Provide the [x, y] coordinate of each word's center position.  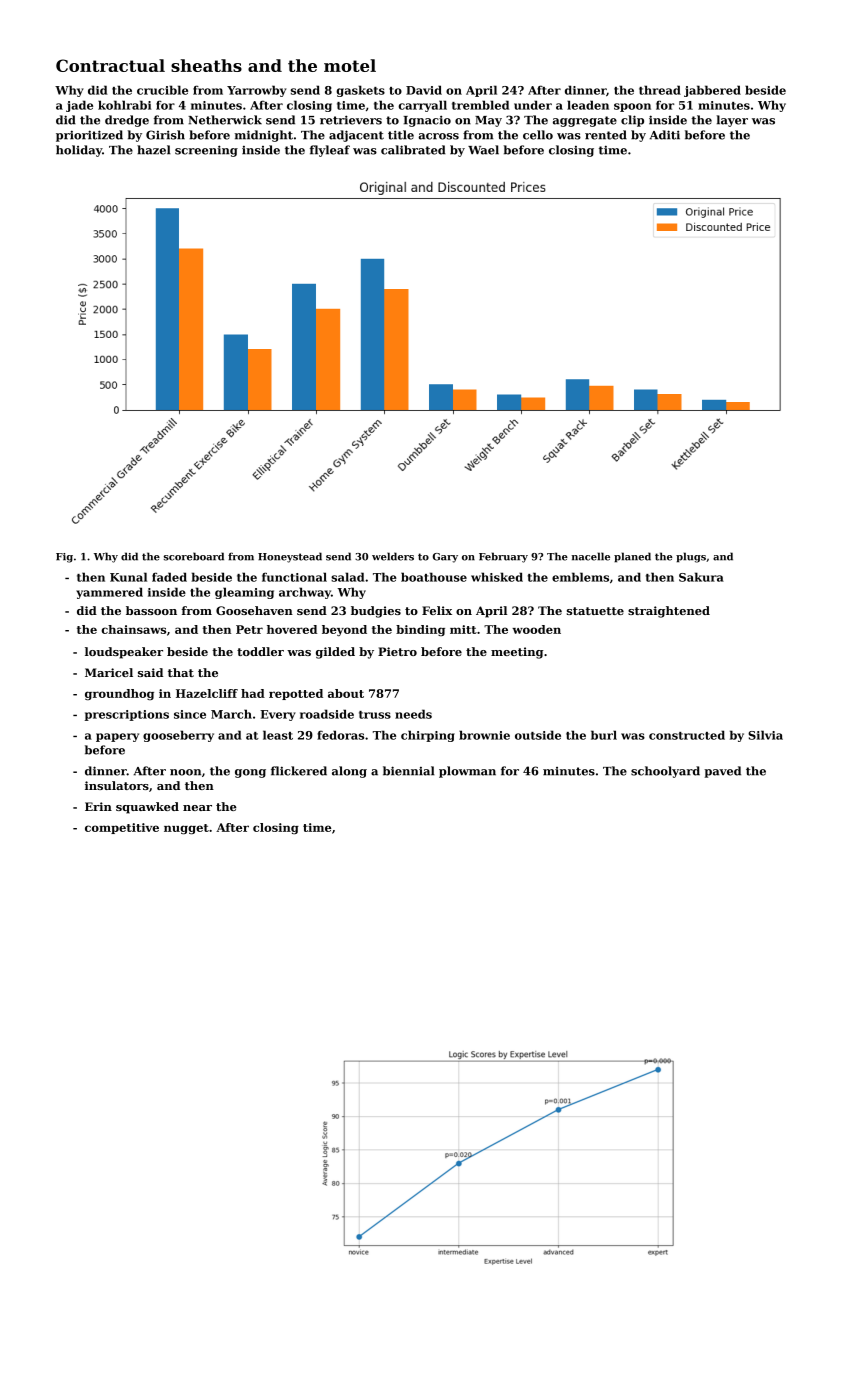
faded [169, 577]
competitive [122, 828]
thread [660, 90]
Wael [483, 150]
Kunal [128, 577]
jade [79, 106]
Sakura [701, 577]
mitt [463, 629]
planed [632, 557]
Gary [445, 558]
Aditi [665, 135]
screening [206, 151]
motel [350, 65]
